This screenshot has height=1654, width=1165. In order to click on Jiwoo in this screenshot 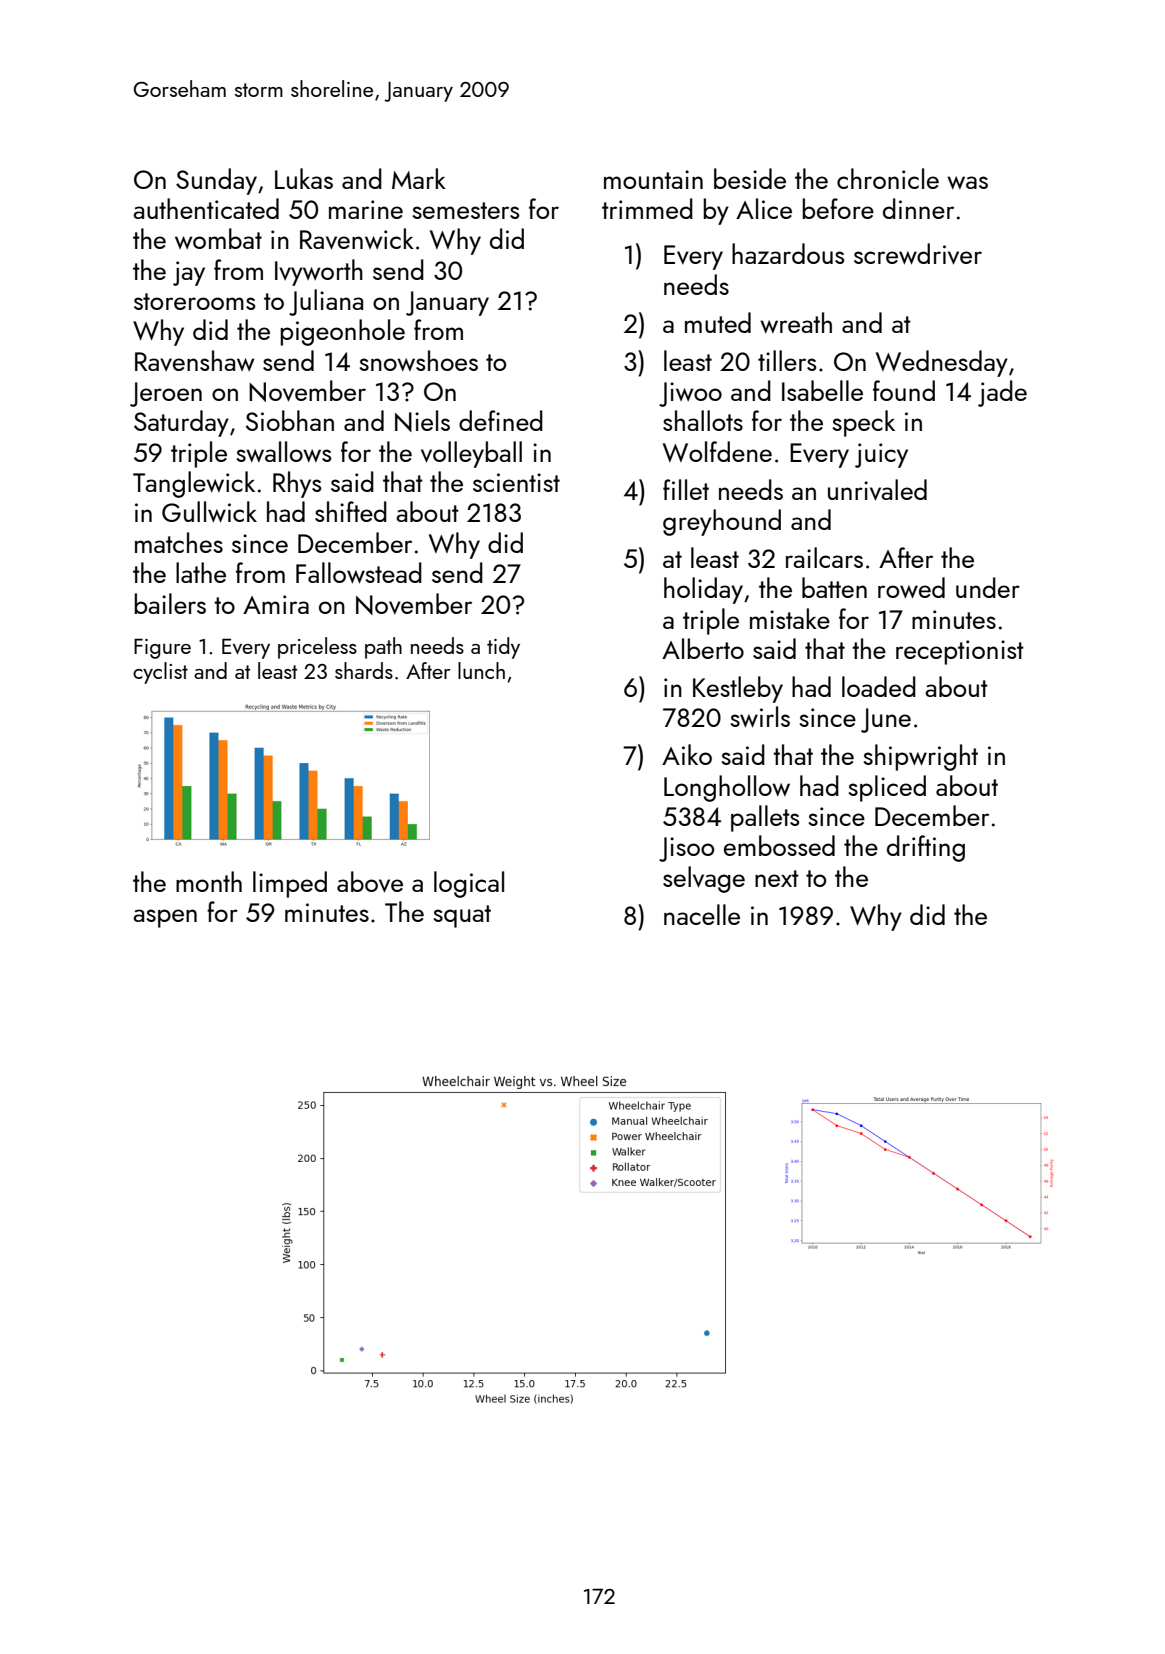, I will do `click(690, 394)`.
